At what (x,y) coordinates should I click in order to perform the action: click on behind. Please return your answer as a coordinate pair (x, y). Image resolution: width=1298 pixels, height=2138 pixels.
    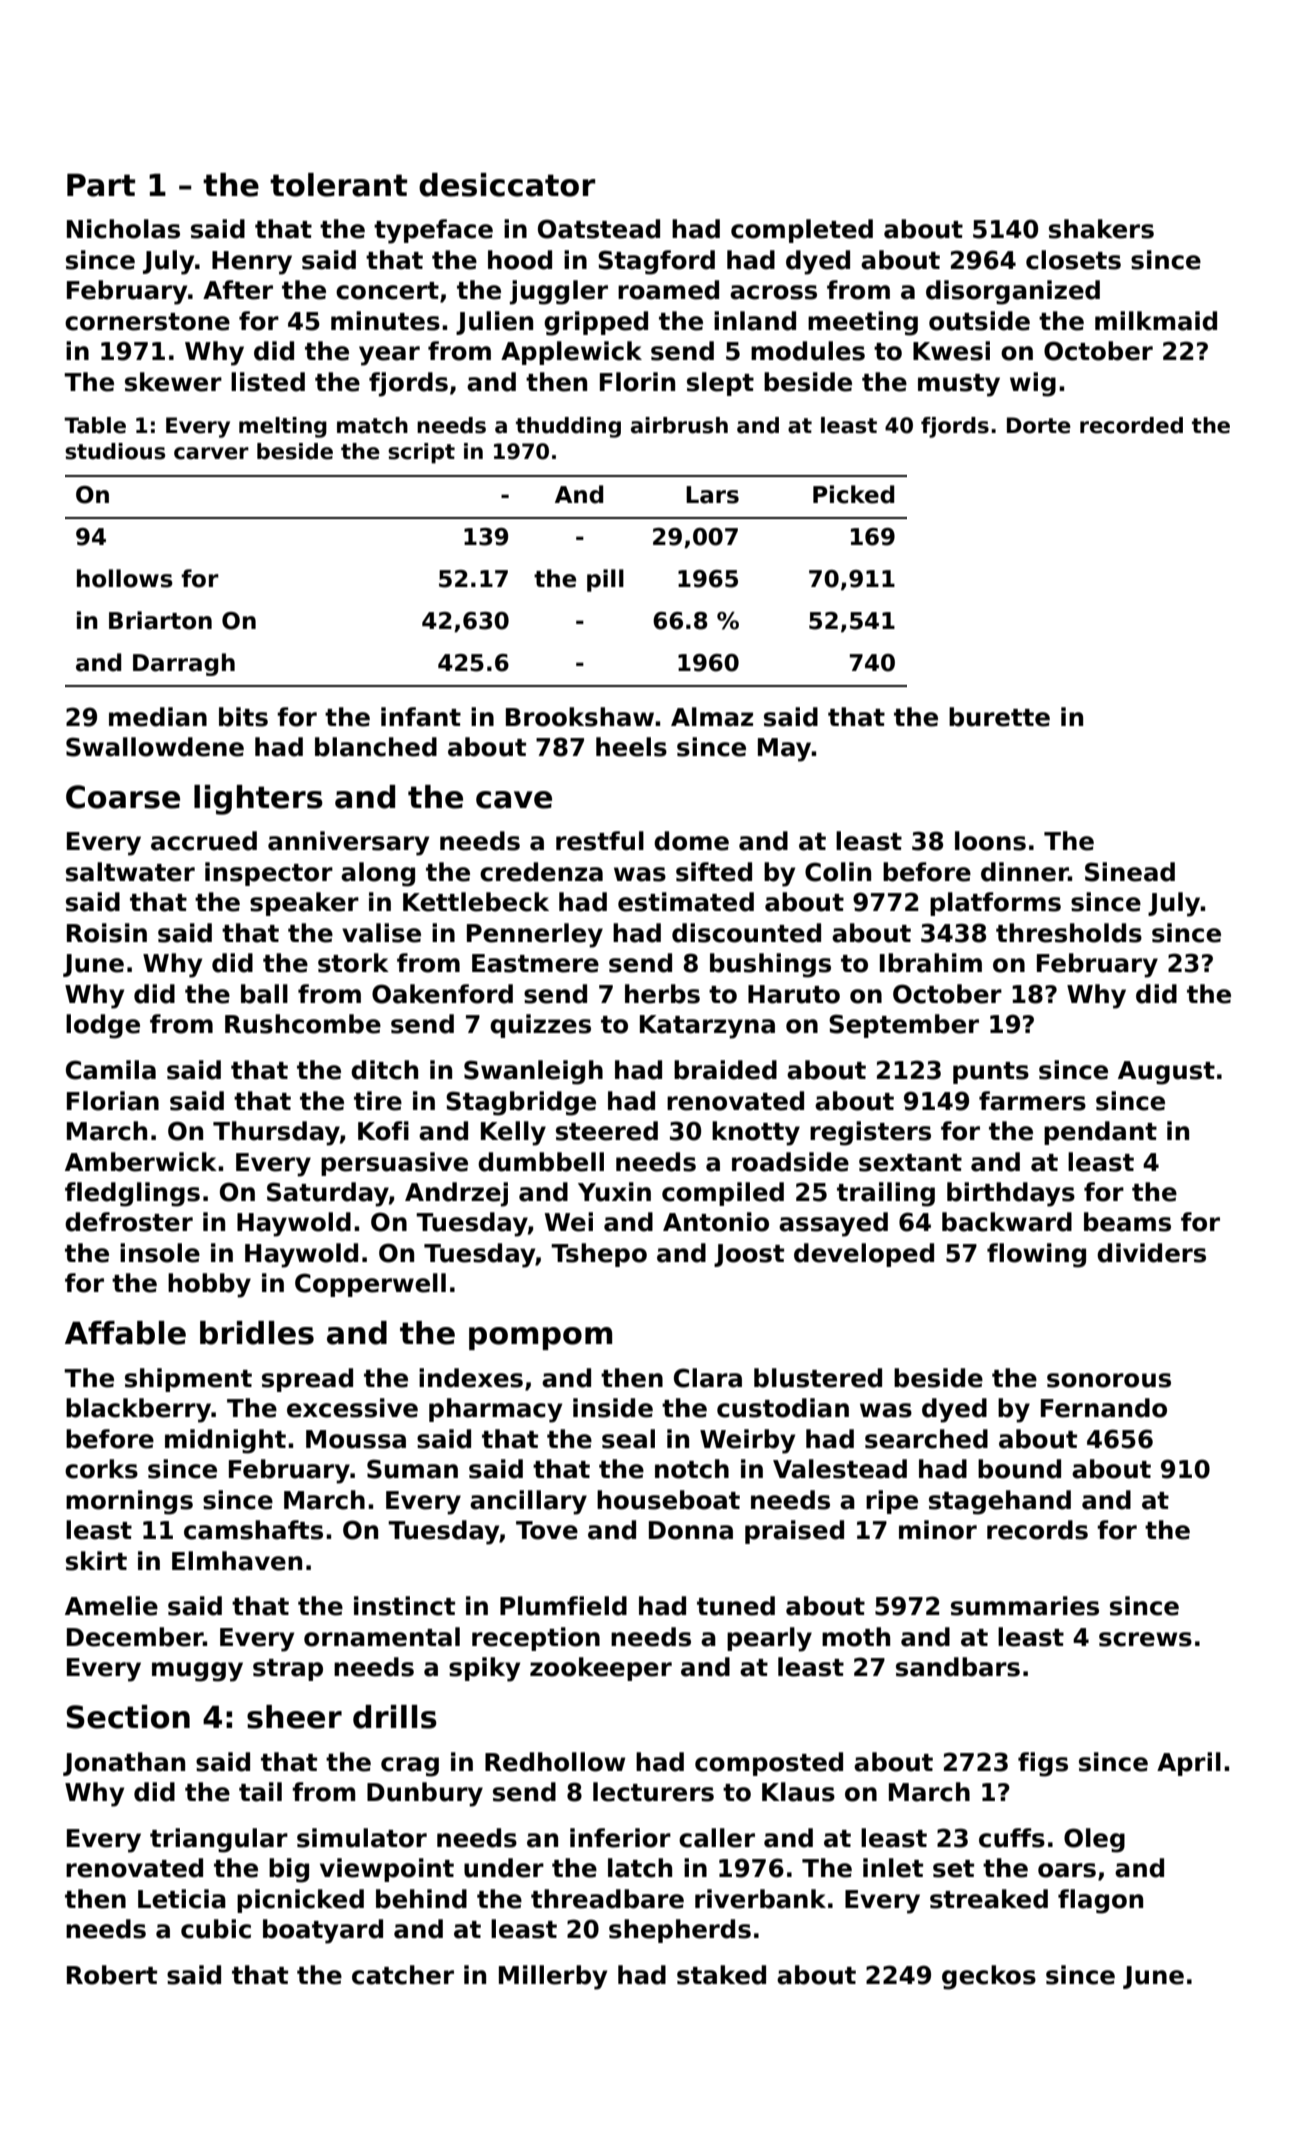
    Looking at the image, I should click on (421, 1899).
